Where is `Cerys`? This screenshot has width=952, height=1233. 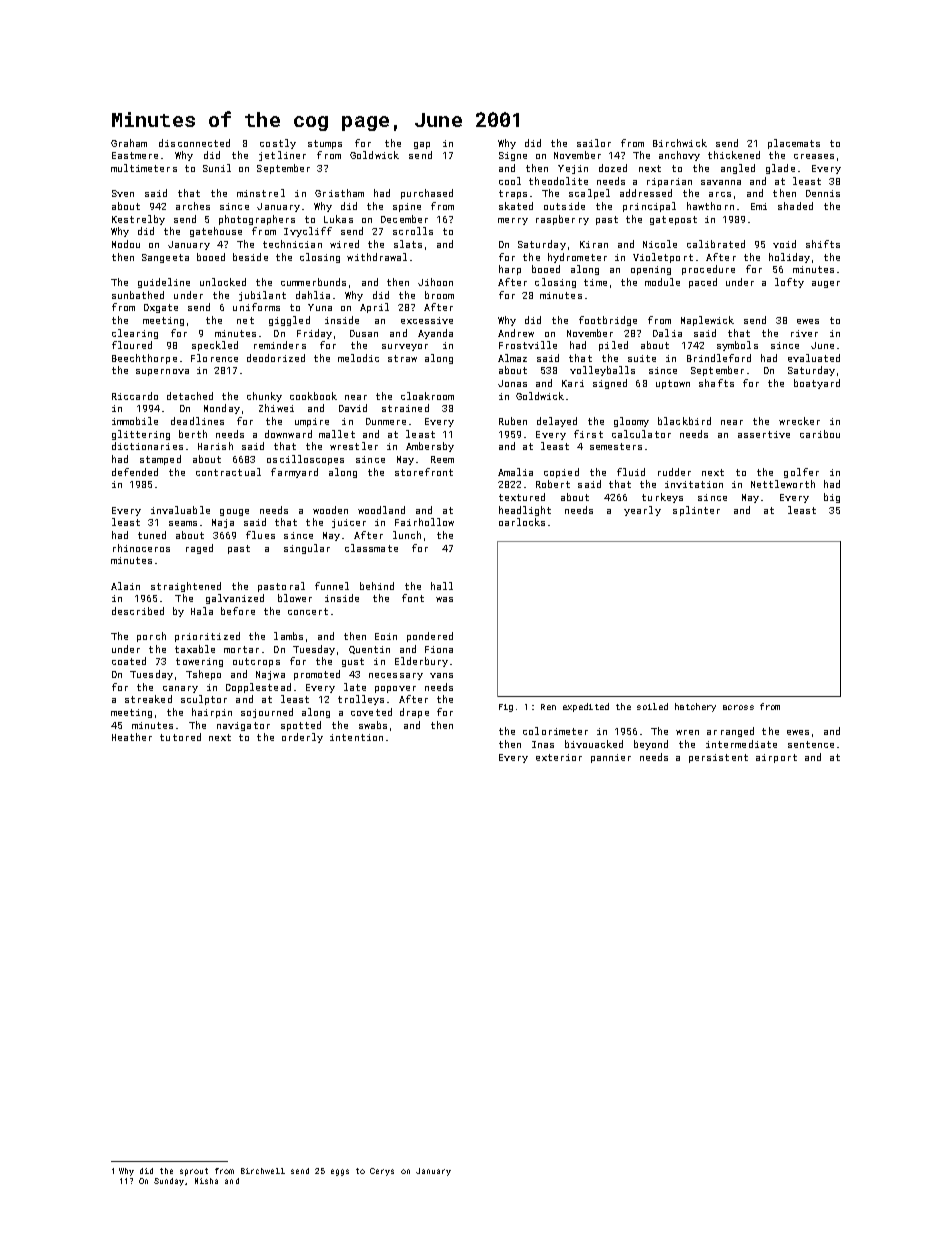
Cerys is located at coordinates (382, 1172).
